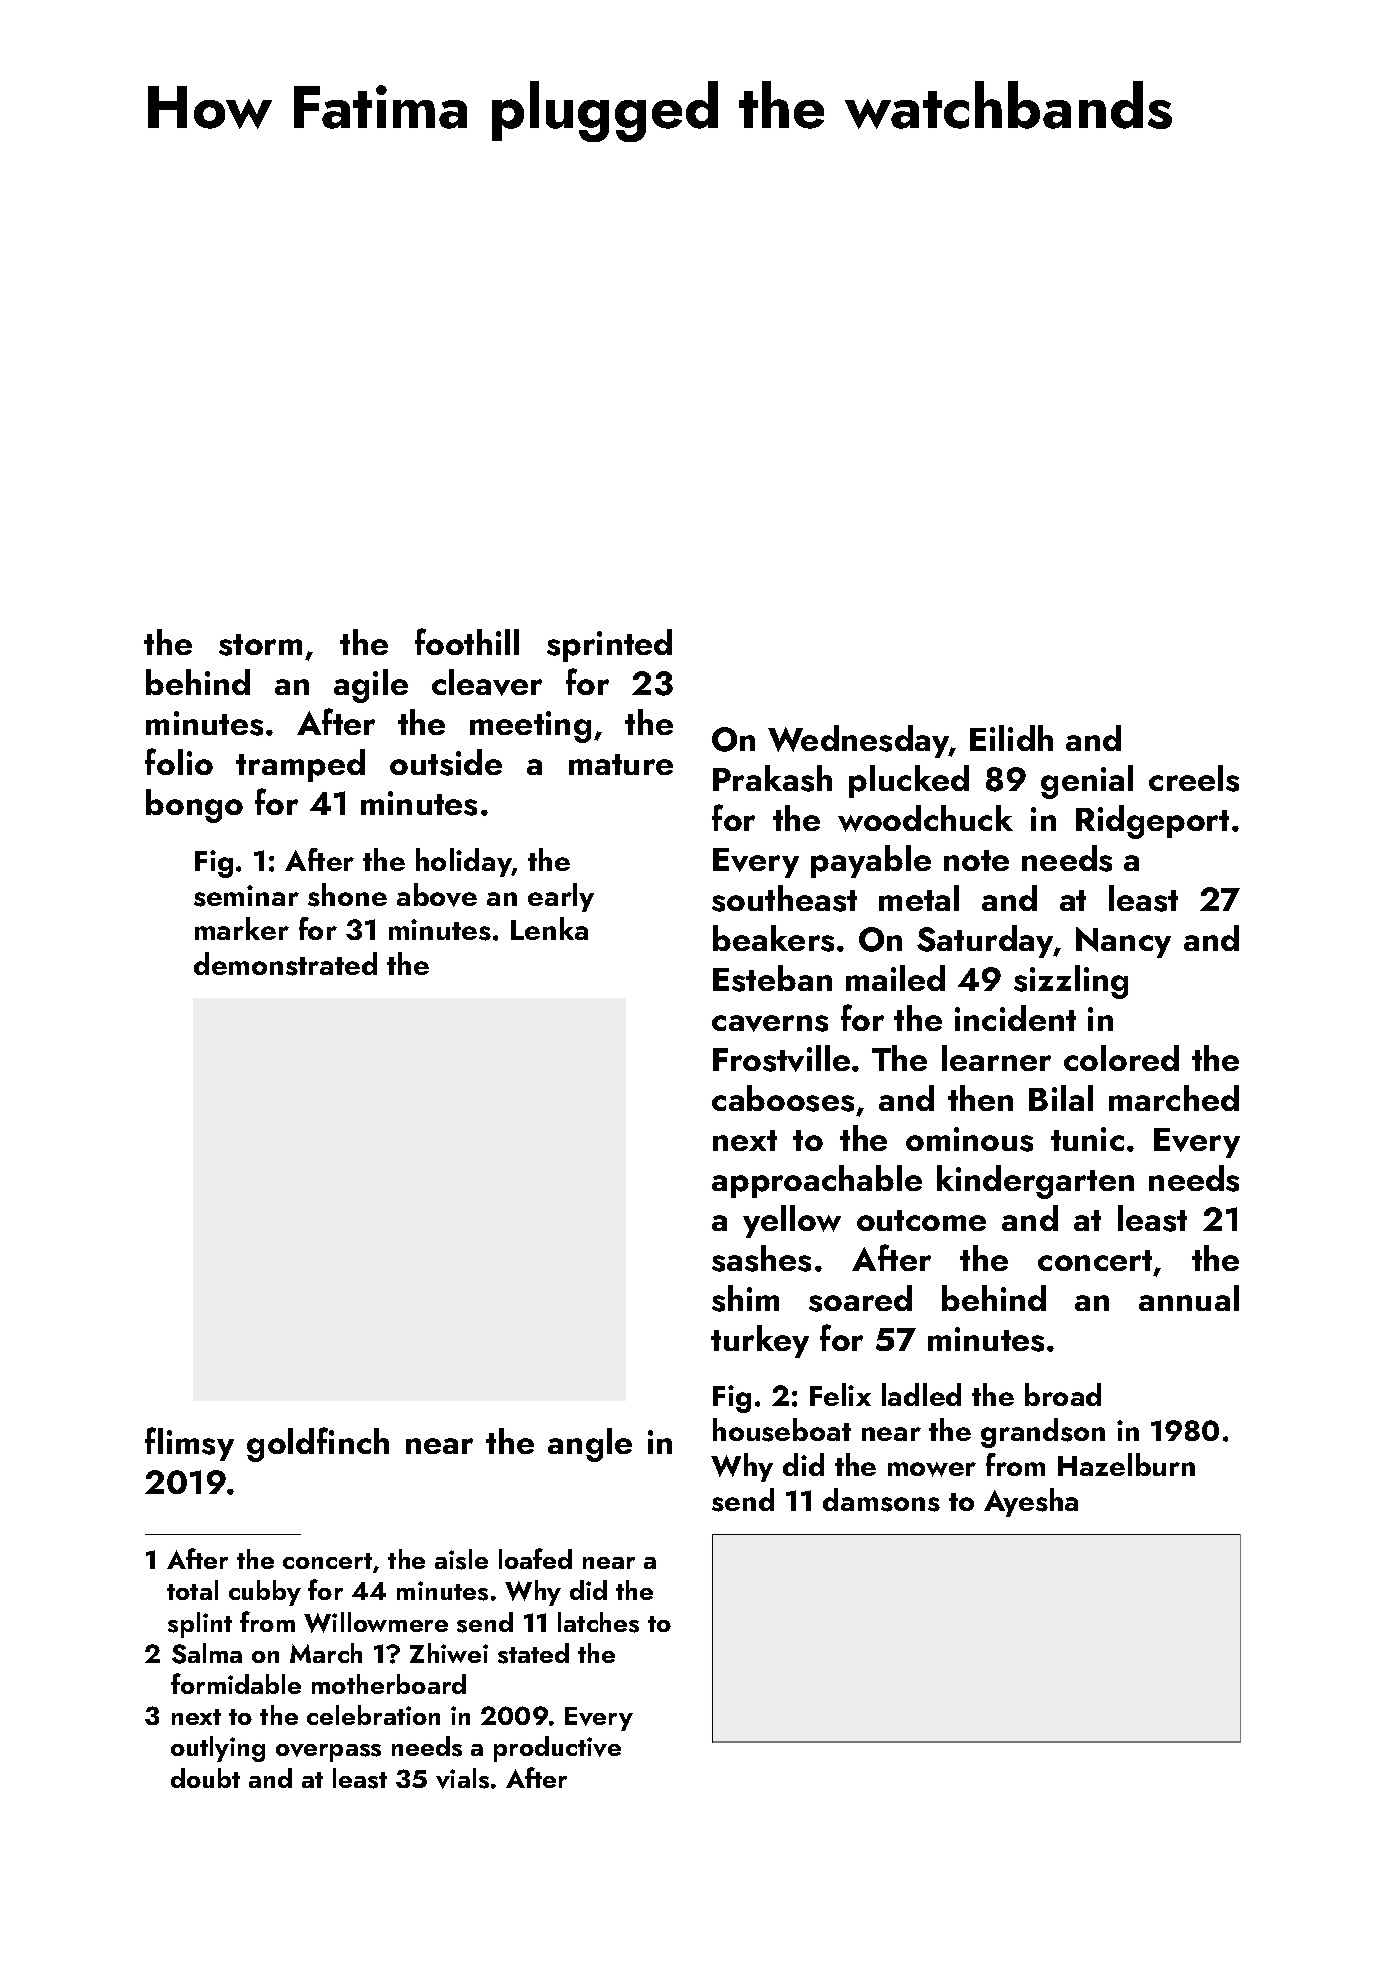 The height and width of the screenshot is (1969, 1386). I want to click on damsons, so click(881, 1500).
